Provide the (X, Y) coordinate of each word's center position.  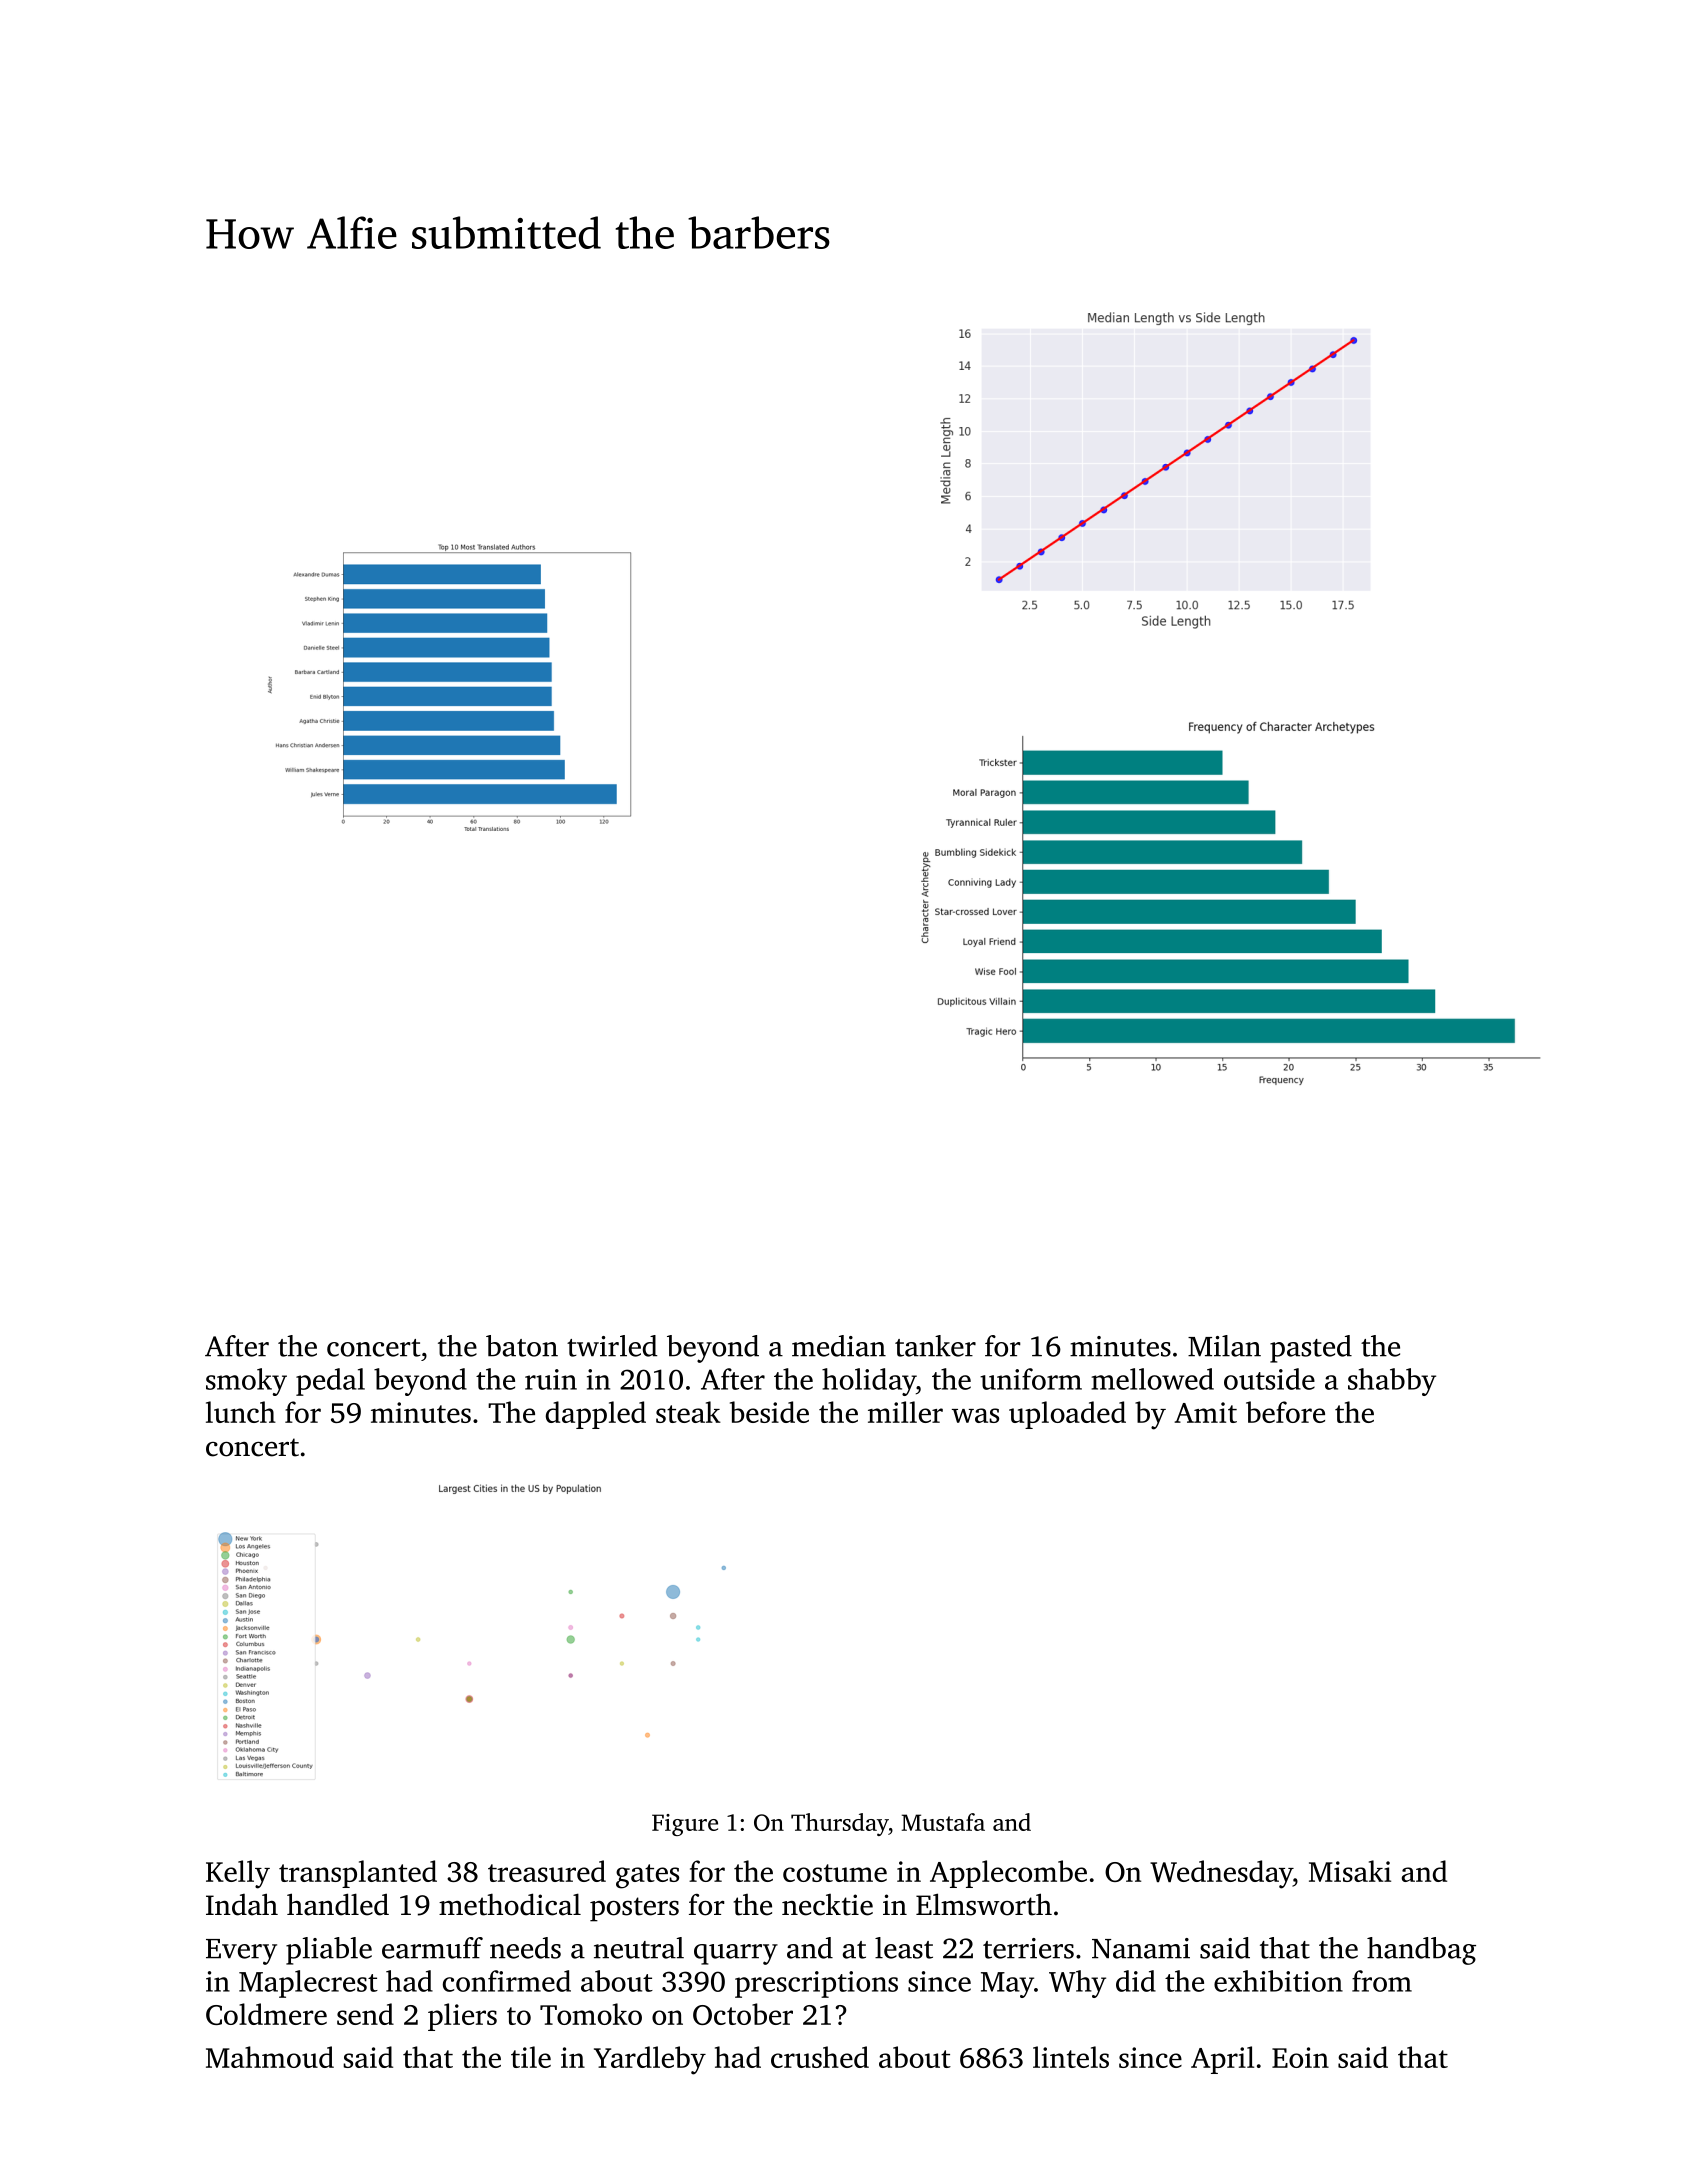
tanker (935, 1346)
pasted (1311, 1349)
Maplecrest (308, 1984)
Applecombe (1008, 1874)
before (1285, 1412)
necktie (827, 1905)
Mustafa (943, 1822)
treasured (547, 1871)
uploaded (1067, 1415)
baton (522, 1346)
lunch (241, 1412)
